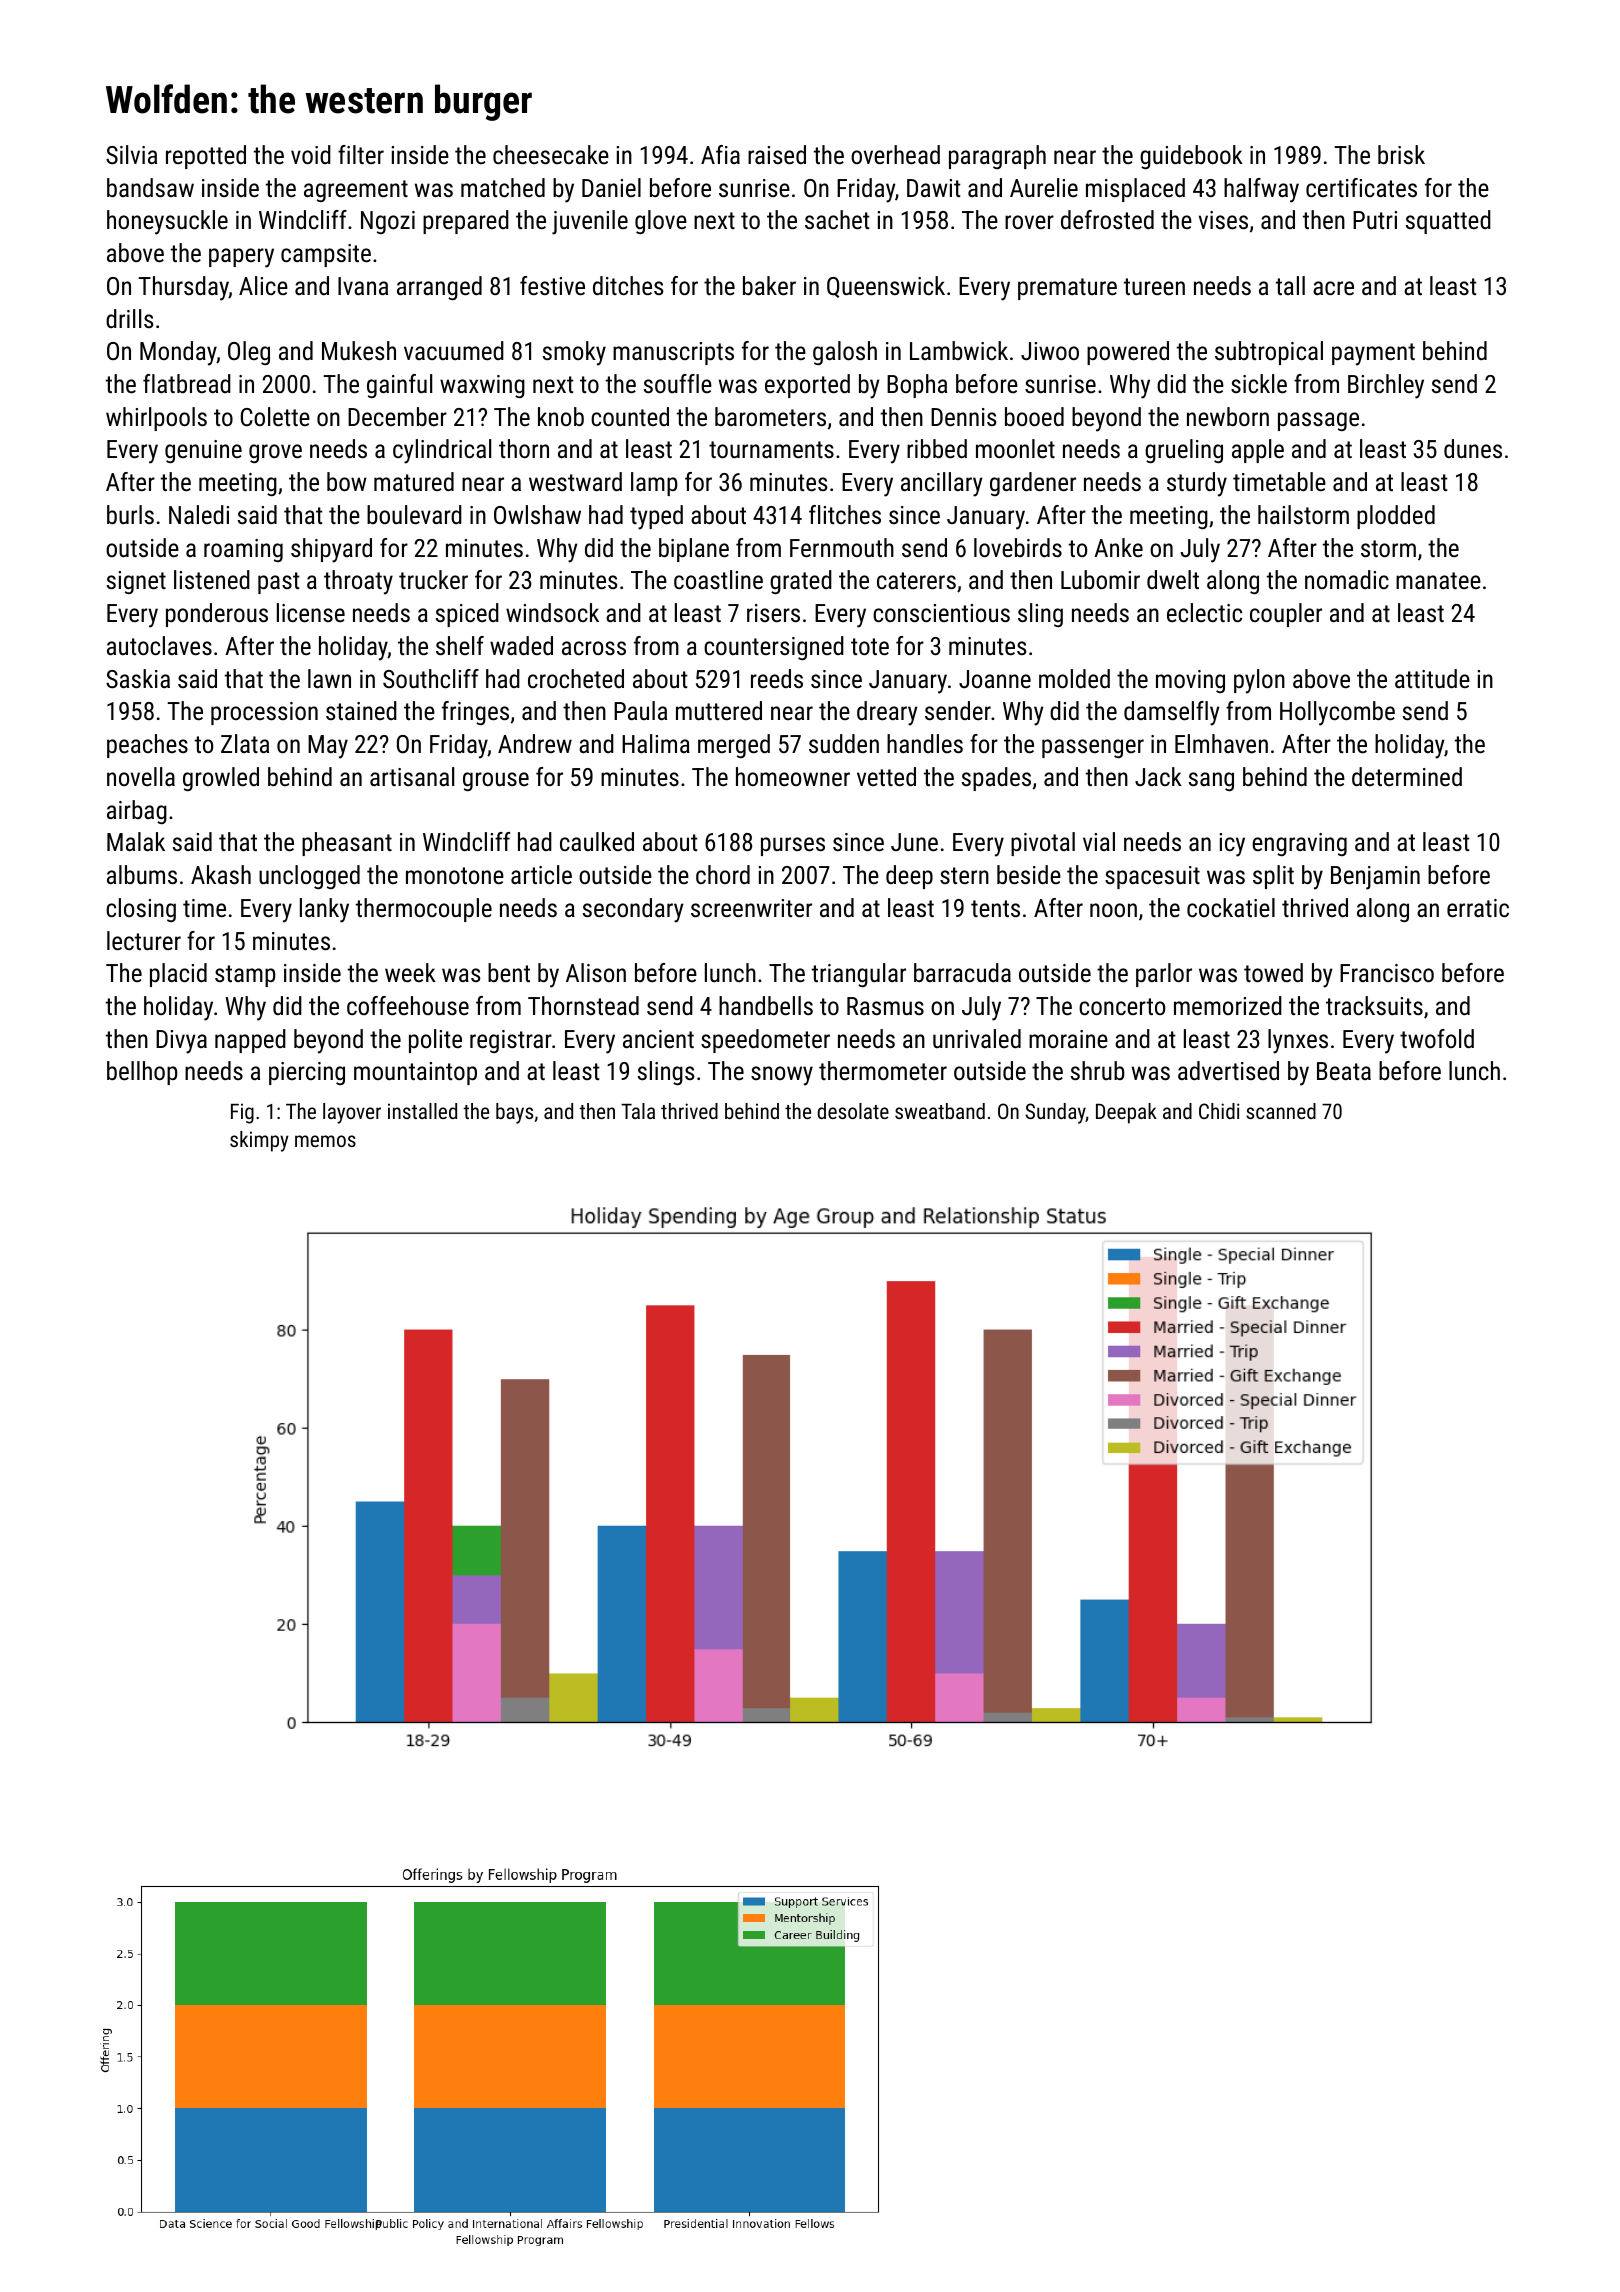 The width and height of the screenshot is (1620, 2292). What do you see at coordinates (414, 514) in the screenshot?
I see `boulevard` at bounding box center [414, 514].
